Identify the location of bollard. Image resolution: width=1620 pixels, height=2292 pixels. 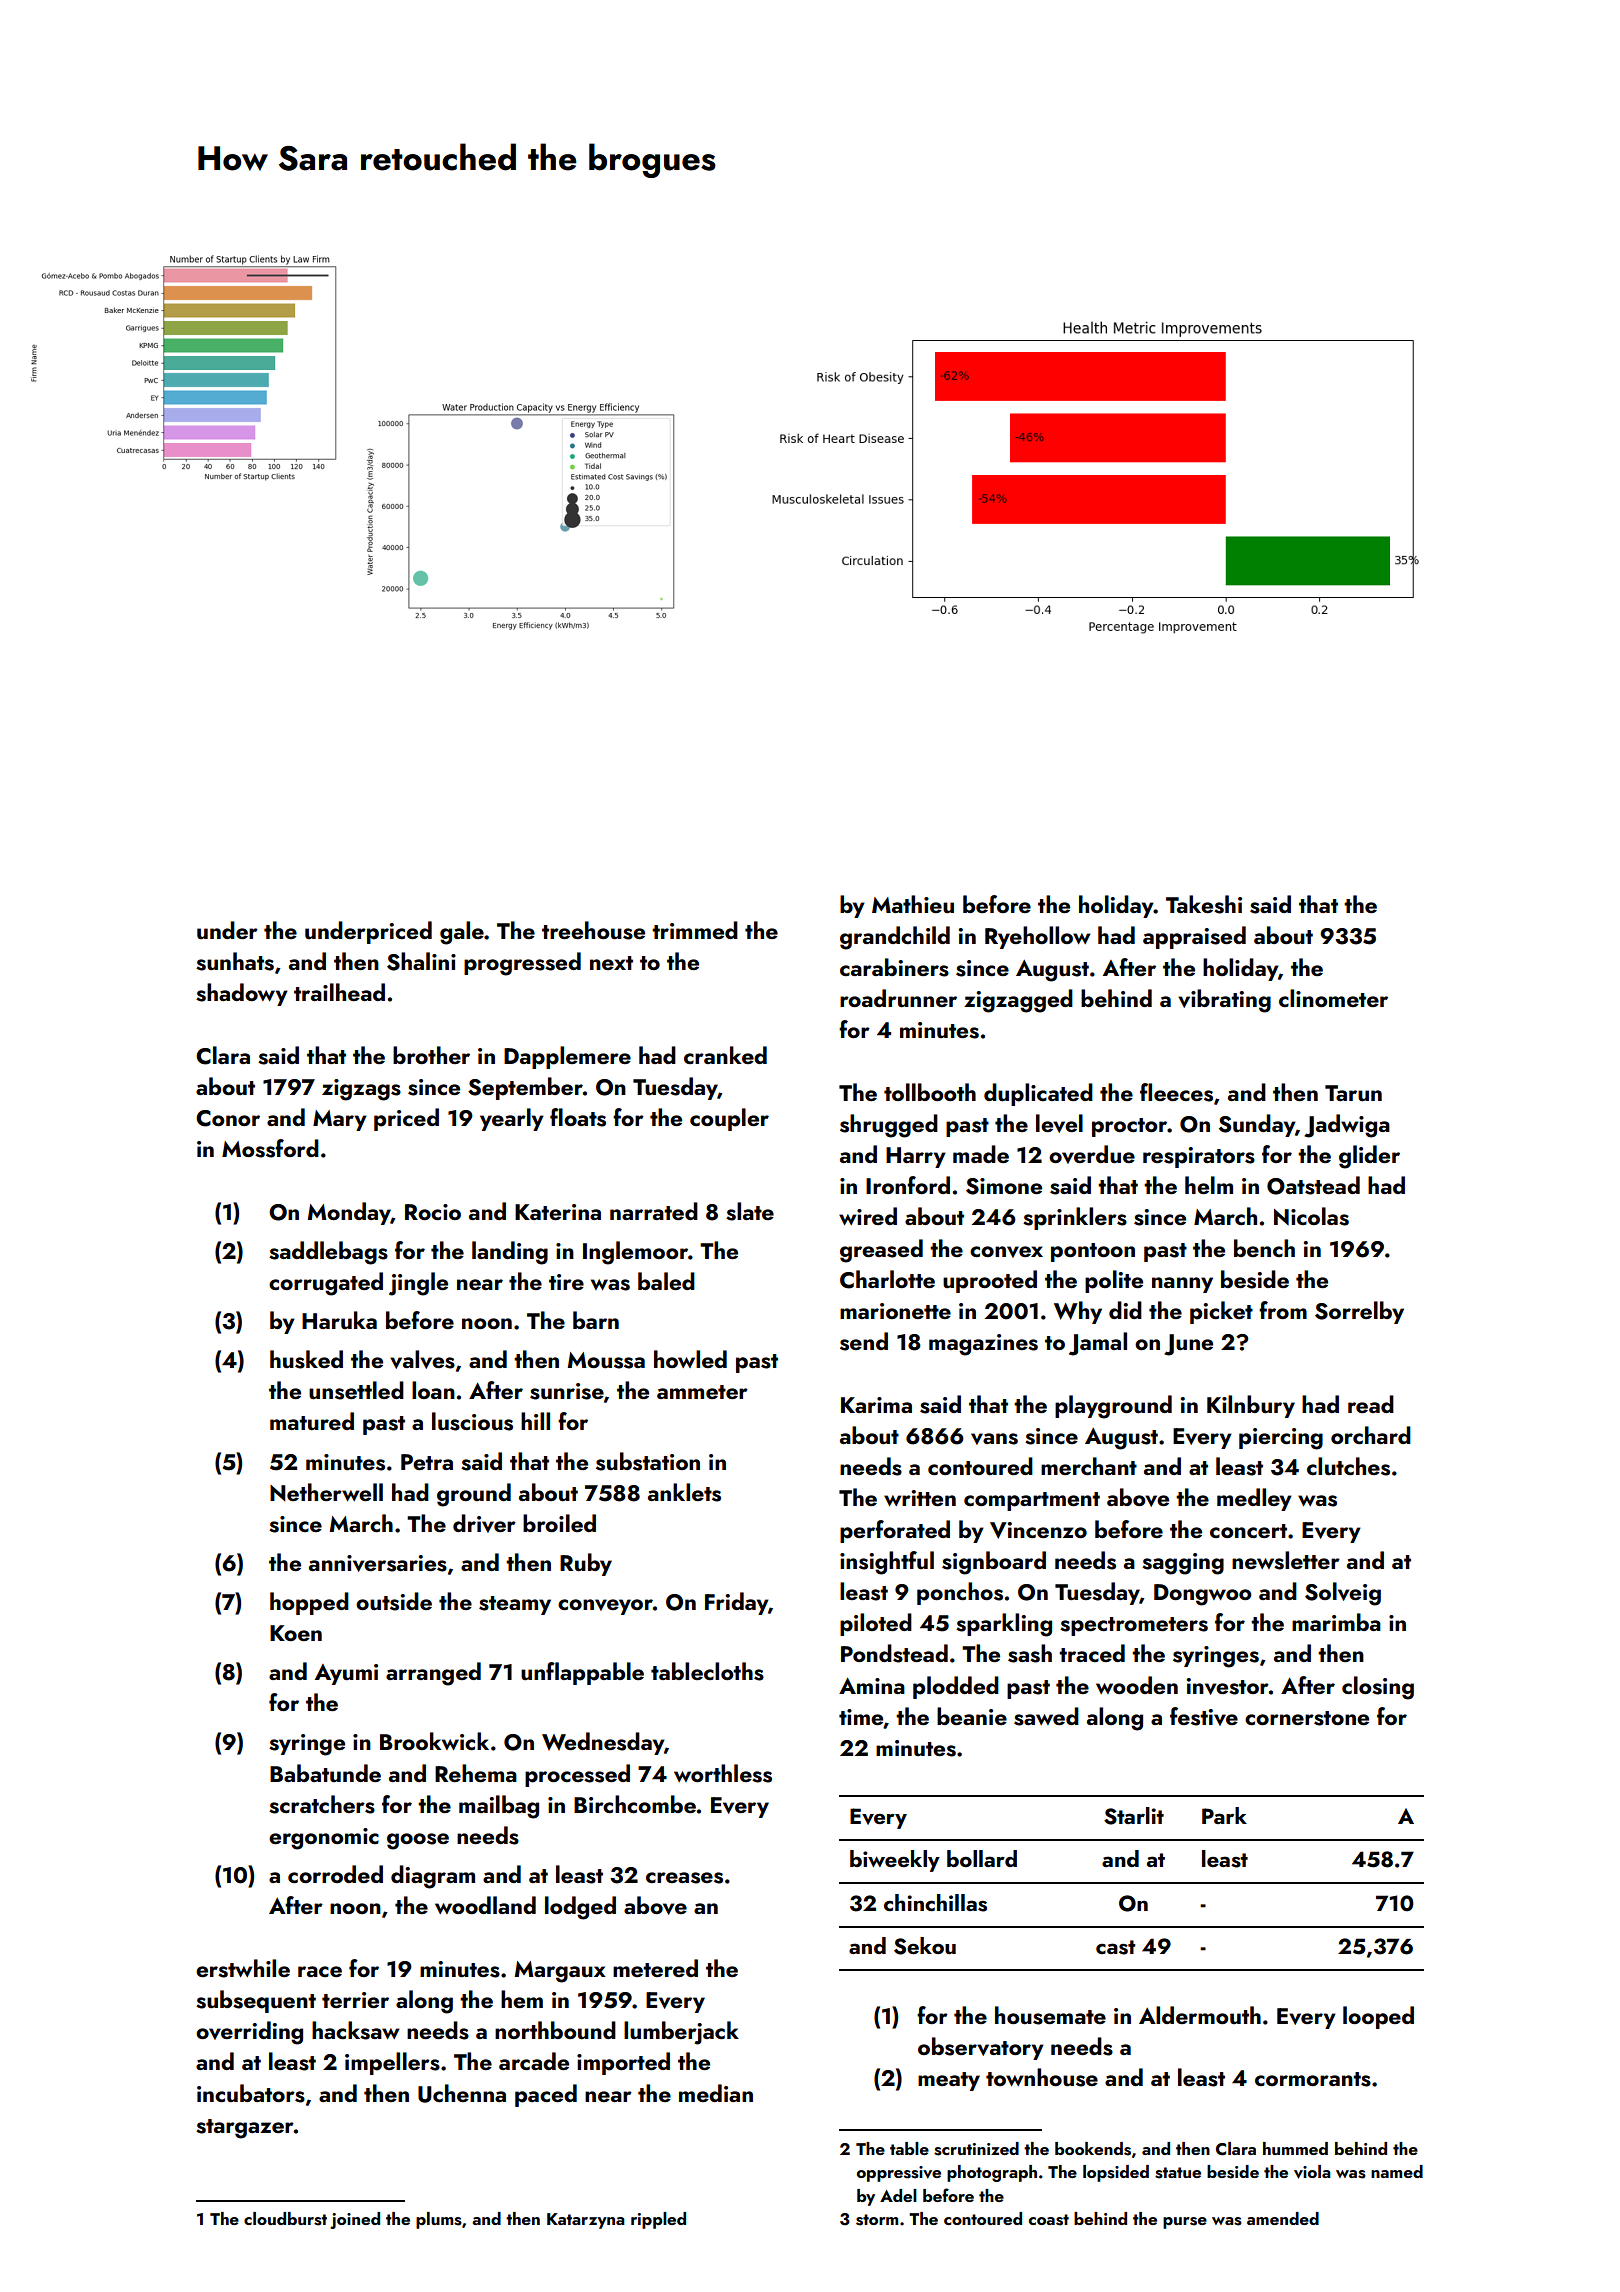
(982, 1858).
